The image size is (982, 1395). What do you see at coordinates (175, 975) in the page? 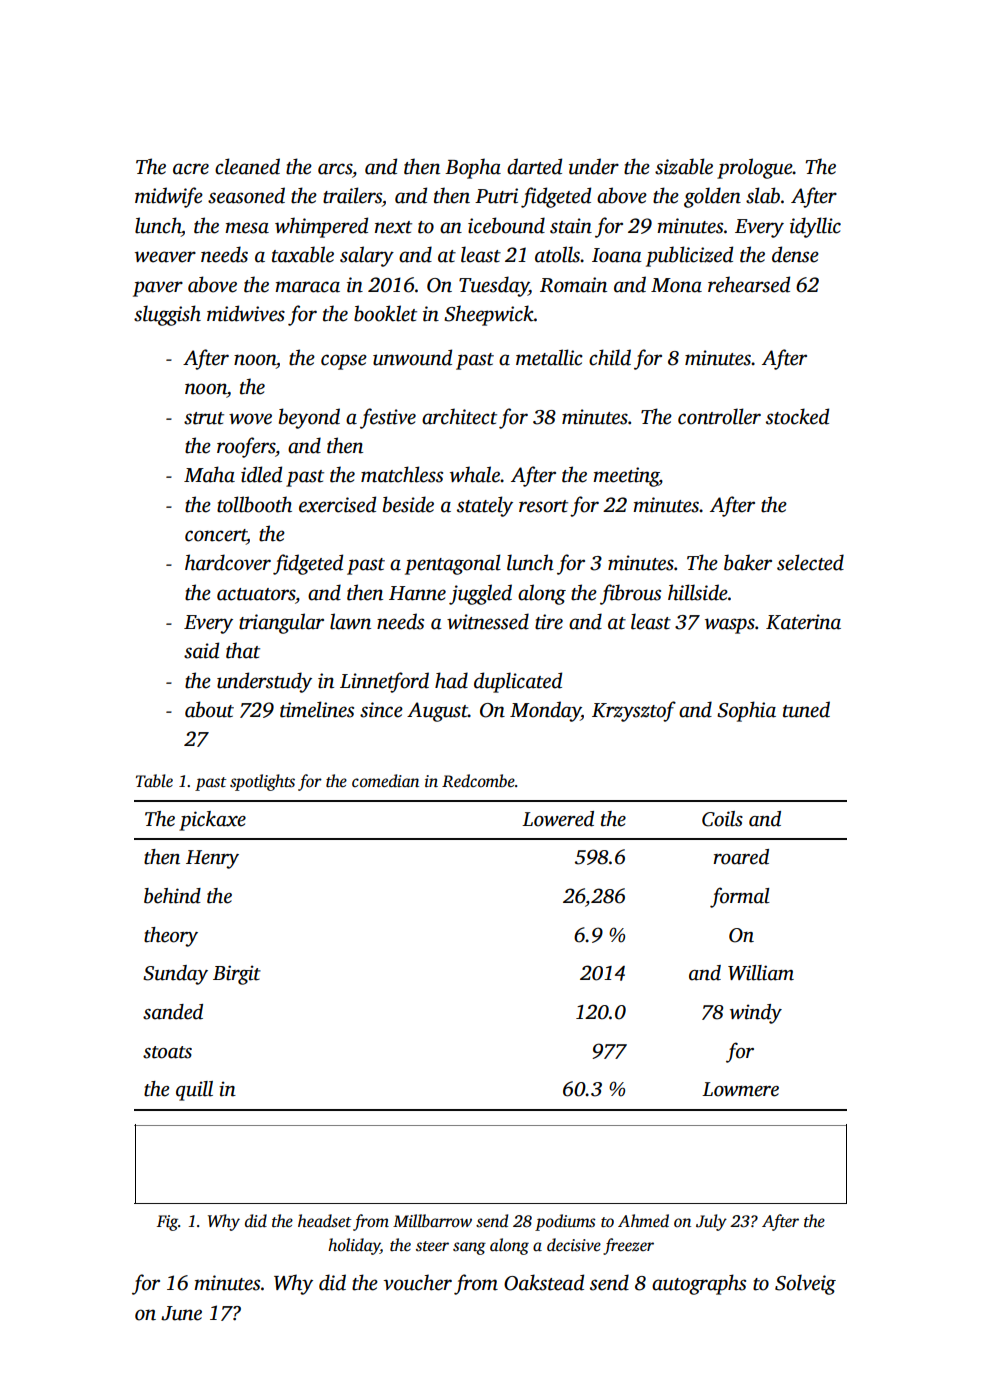
I see `Sunday` at bounding box center [175, 975].
